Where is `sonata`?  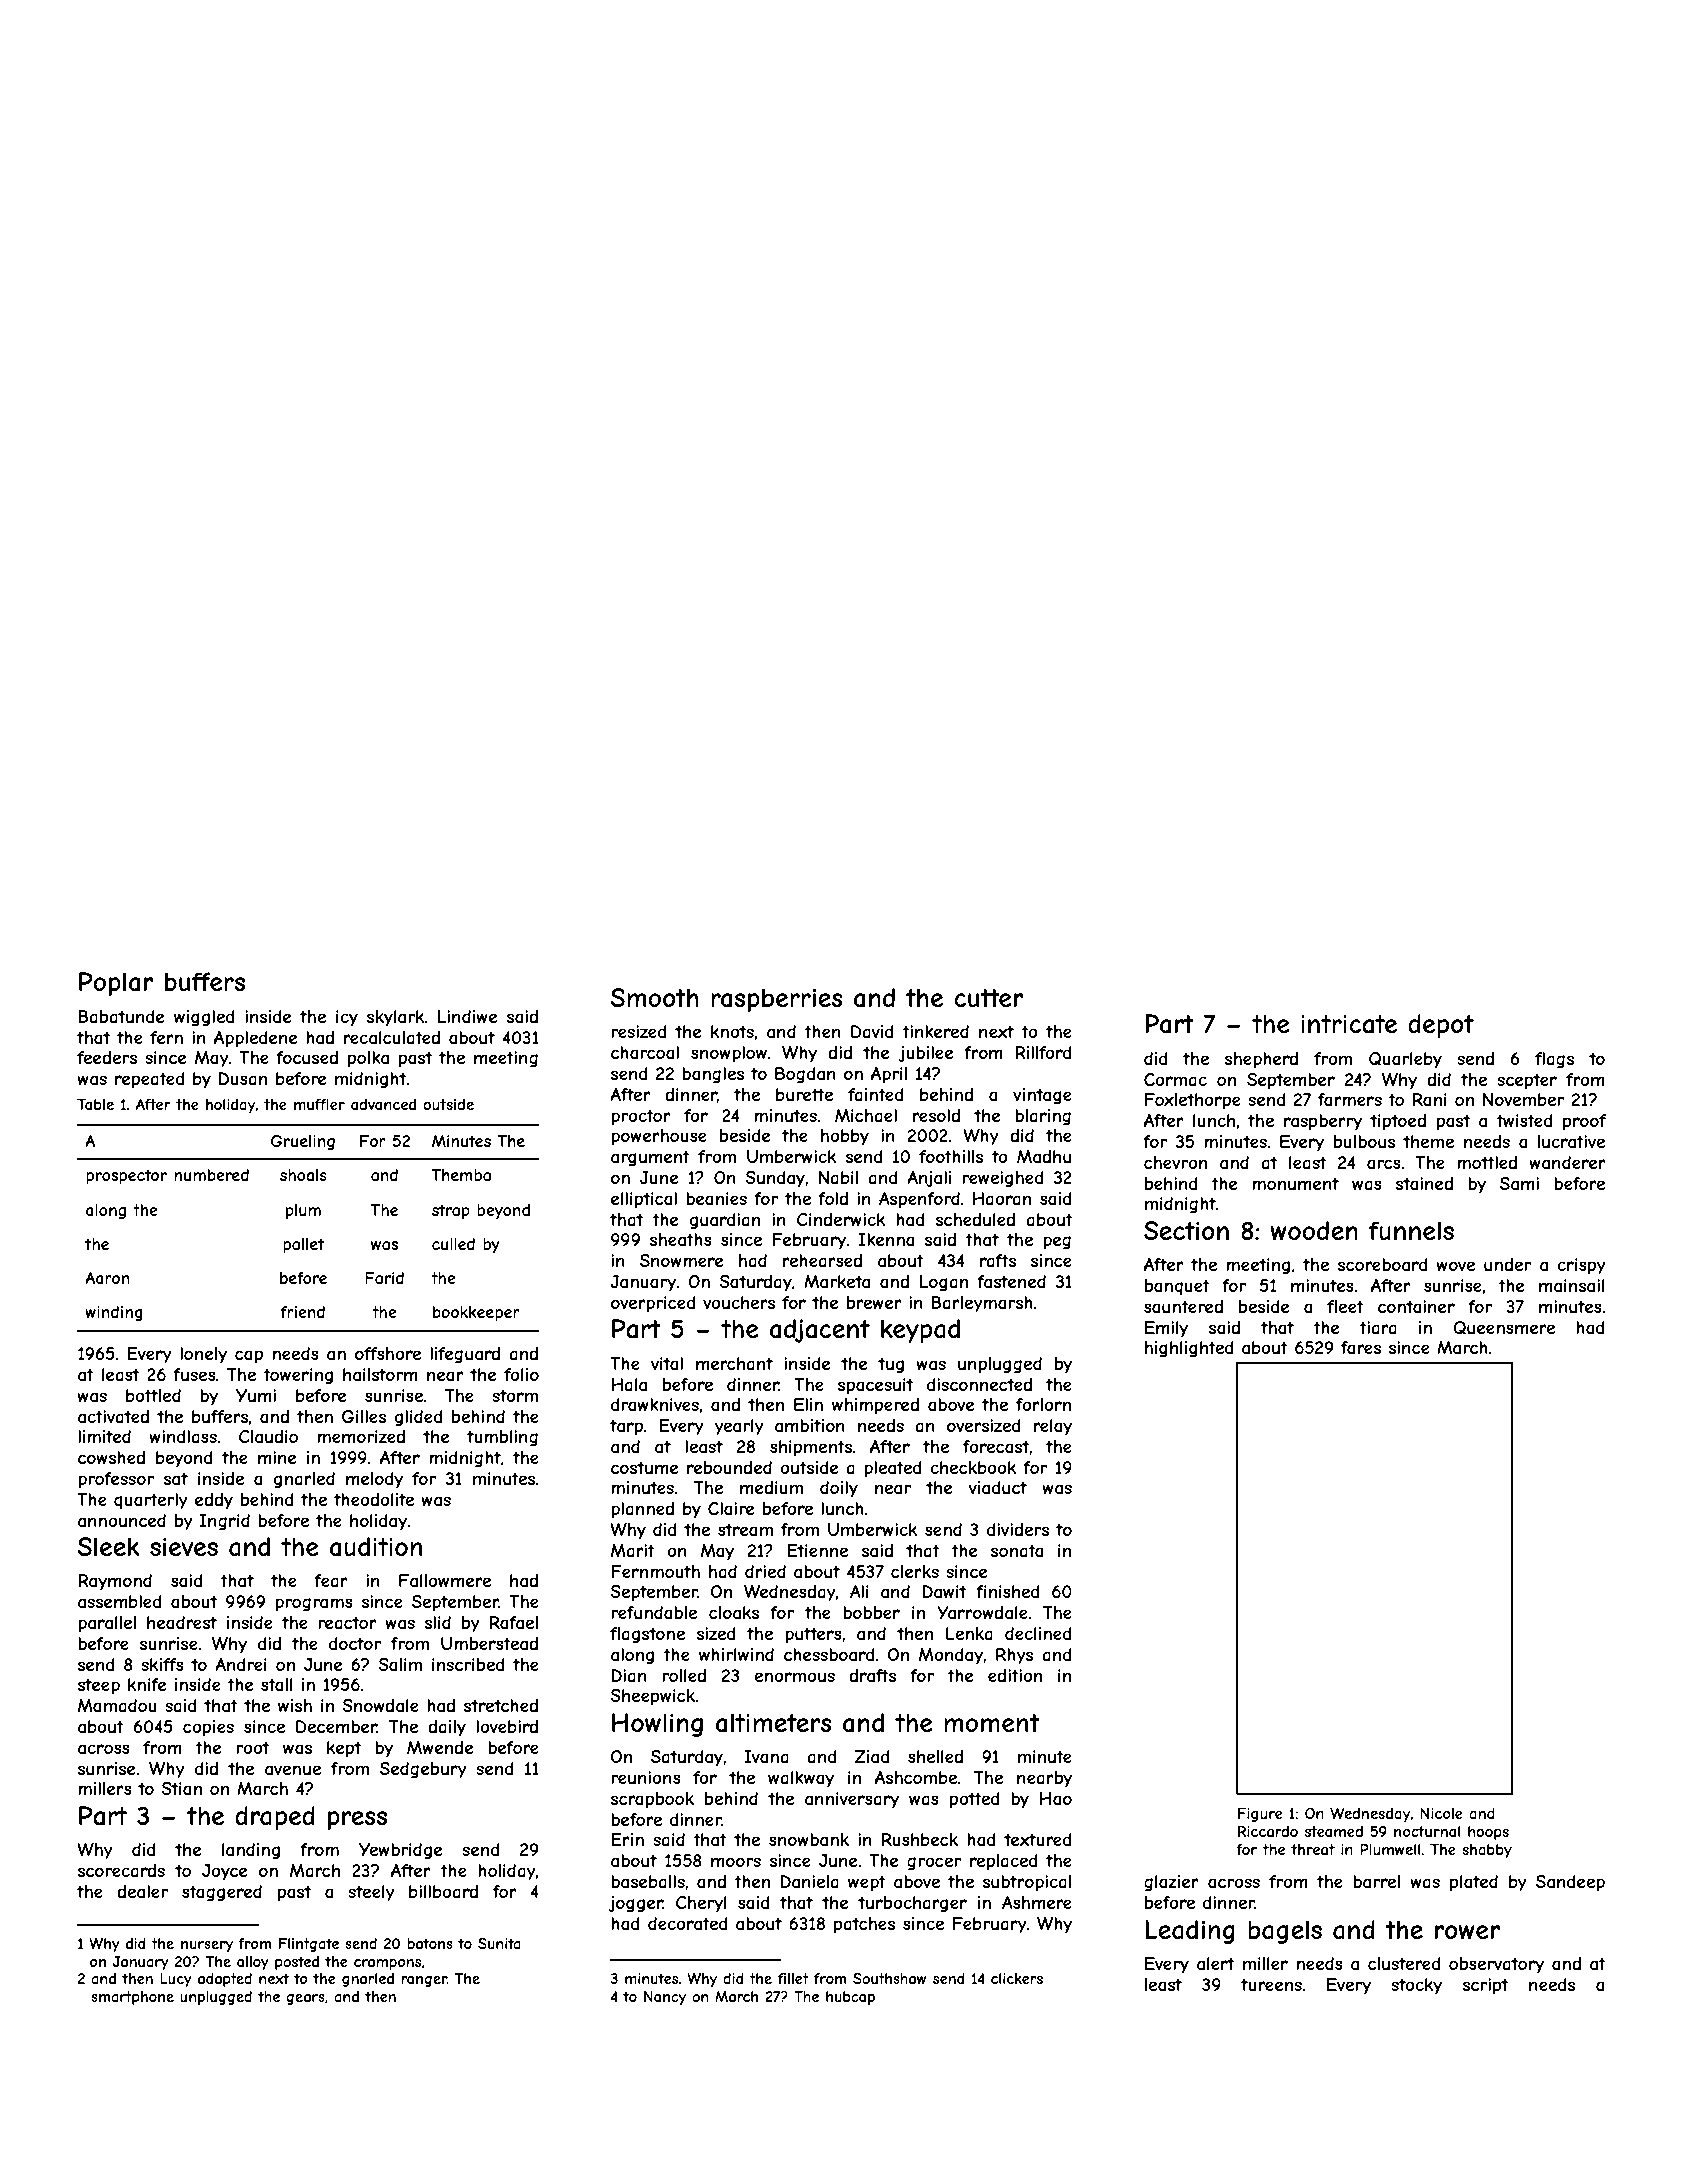
sonata is located at coordinates (1017, 1550).
